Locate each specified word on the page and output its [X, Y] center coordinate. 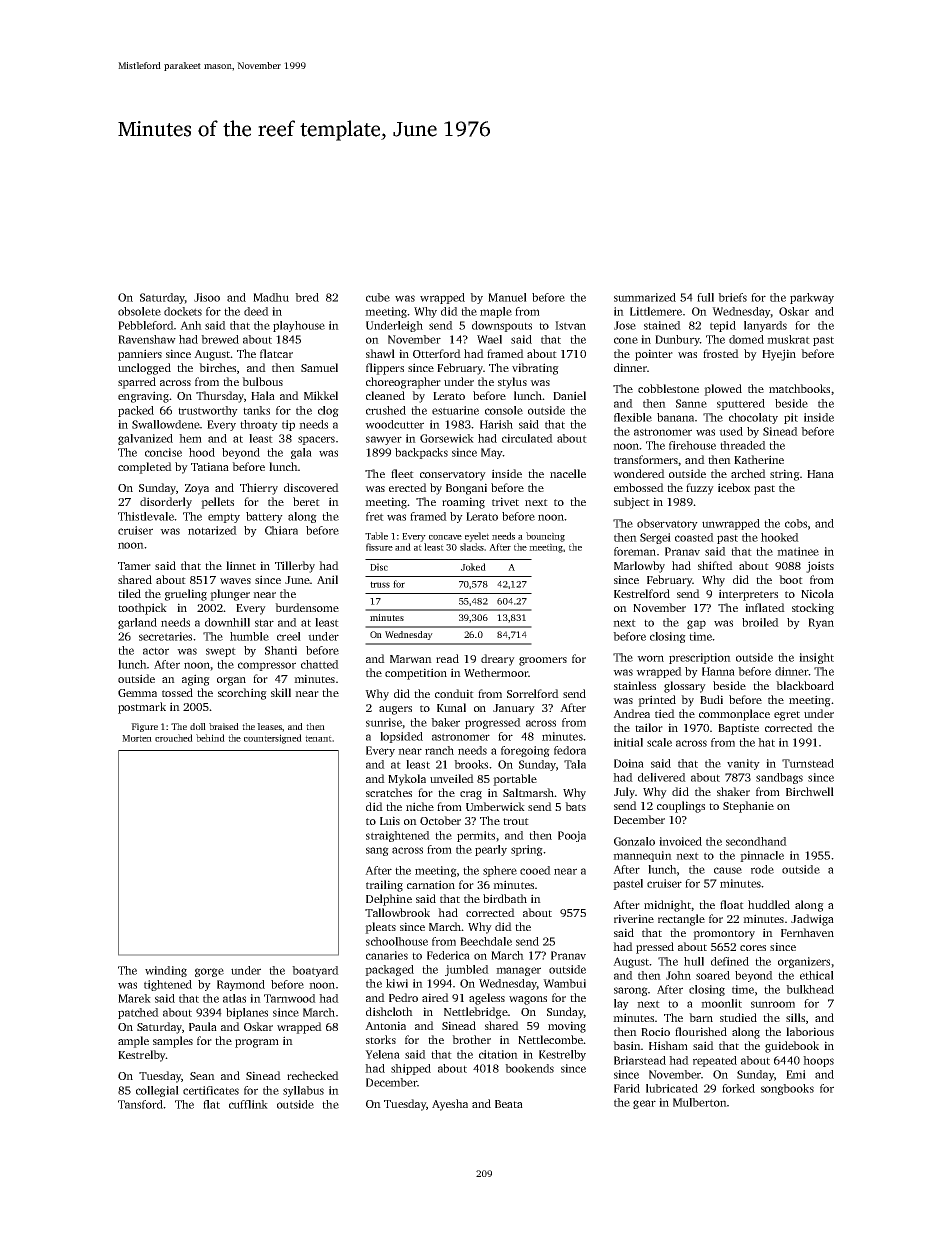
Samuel [319, 367]
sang [377, 851]
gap [696, 624]
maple [496, 312]
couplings [681, 807]
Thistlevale [146, 516]
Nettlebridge [476, 1013]
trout [516, 821]
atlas [234, 998]
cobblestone [668, 388]
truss [380, 584]
